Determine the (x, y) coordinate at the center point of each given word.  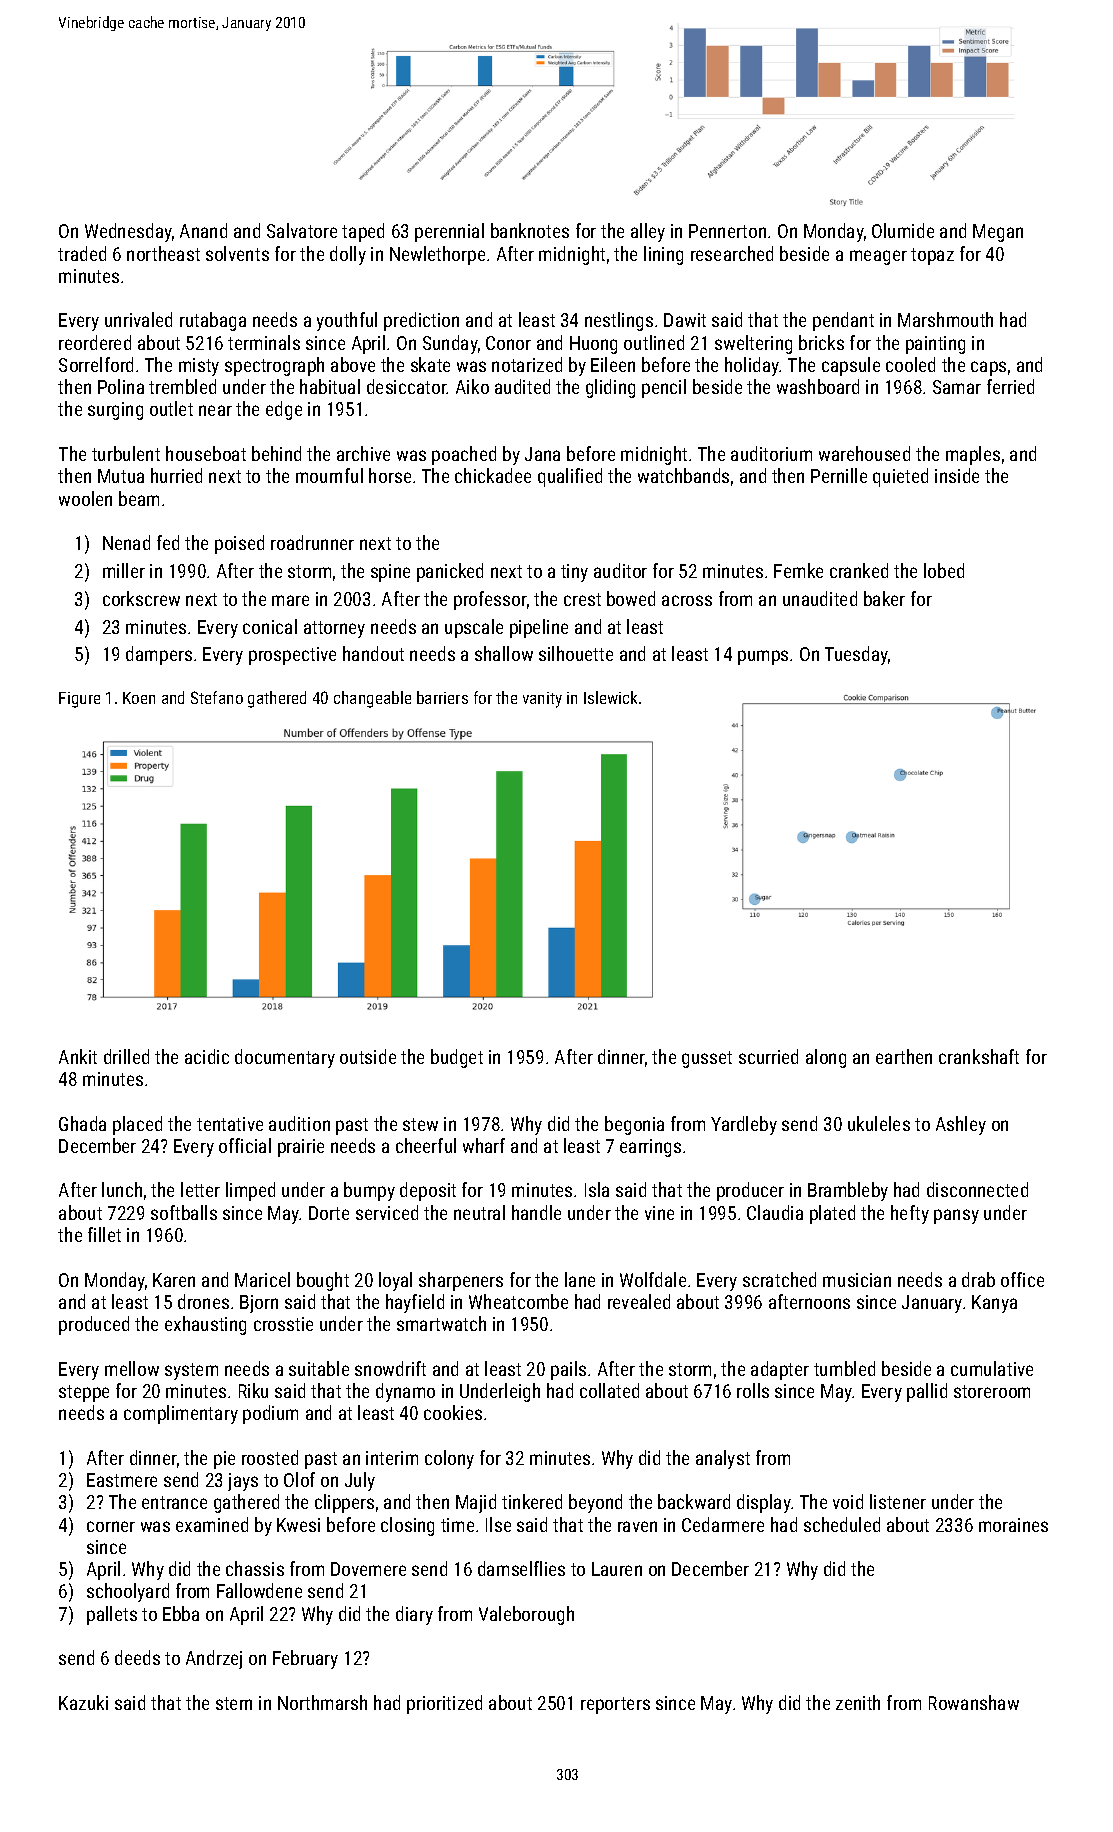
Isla (597, 1189)
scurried (768, 1056)
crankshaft (979, 1056)
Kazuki (83, 1702)
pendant (843, 321)
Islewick (610, 697)
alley (648, 232)
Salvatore (302, 230)
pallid (927, 1392)
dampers (159, 655)
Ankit (78, 1056)
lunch (122, 1189)
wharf (484, 1145)
